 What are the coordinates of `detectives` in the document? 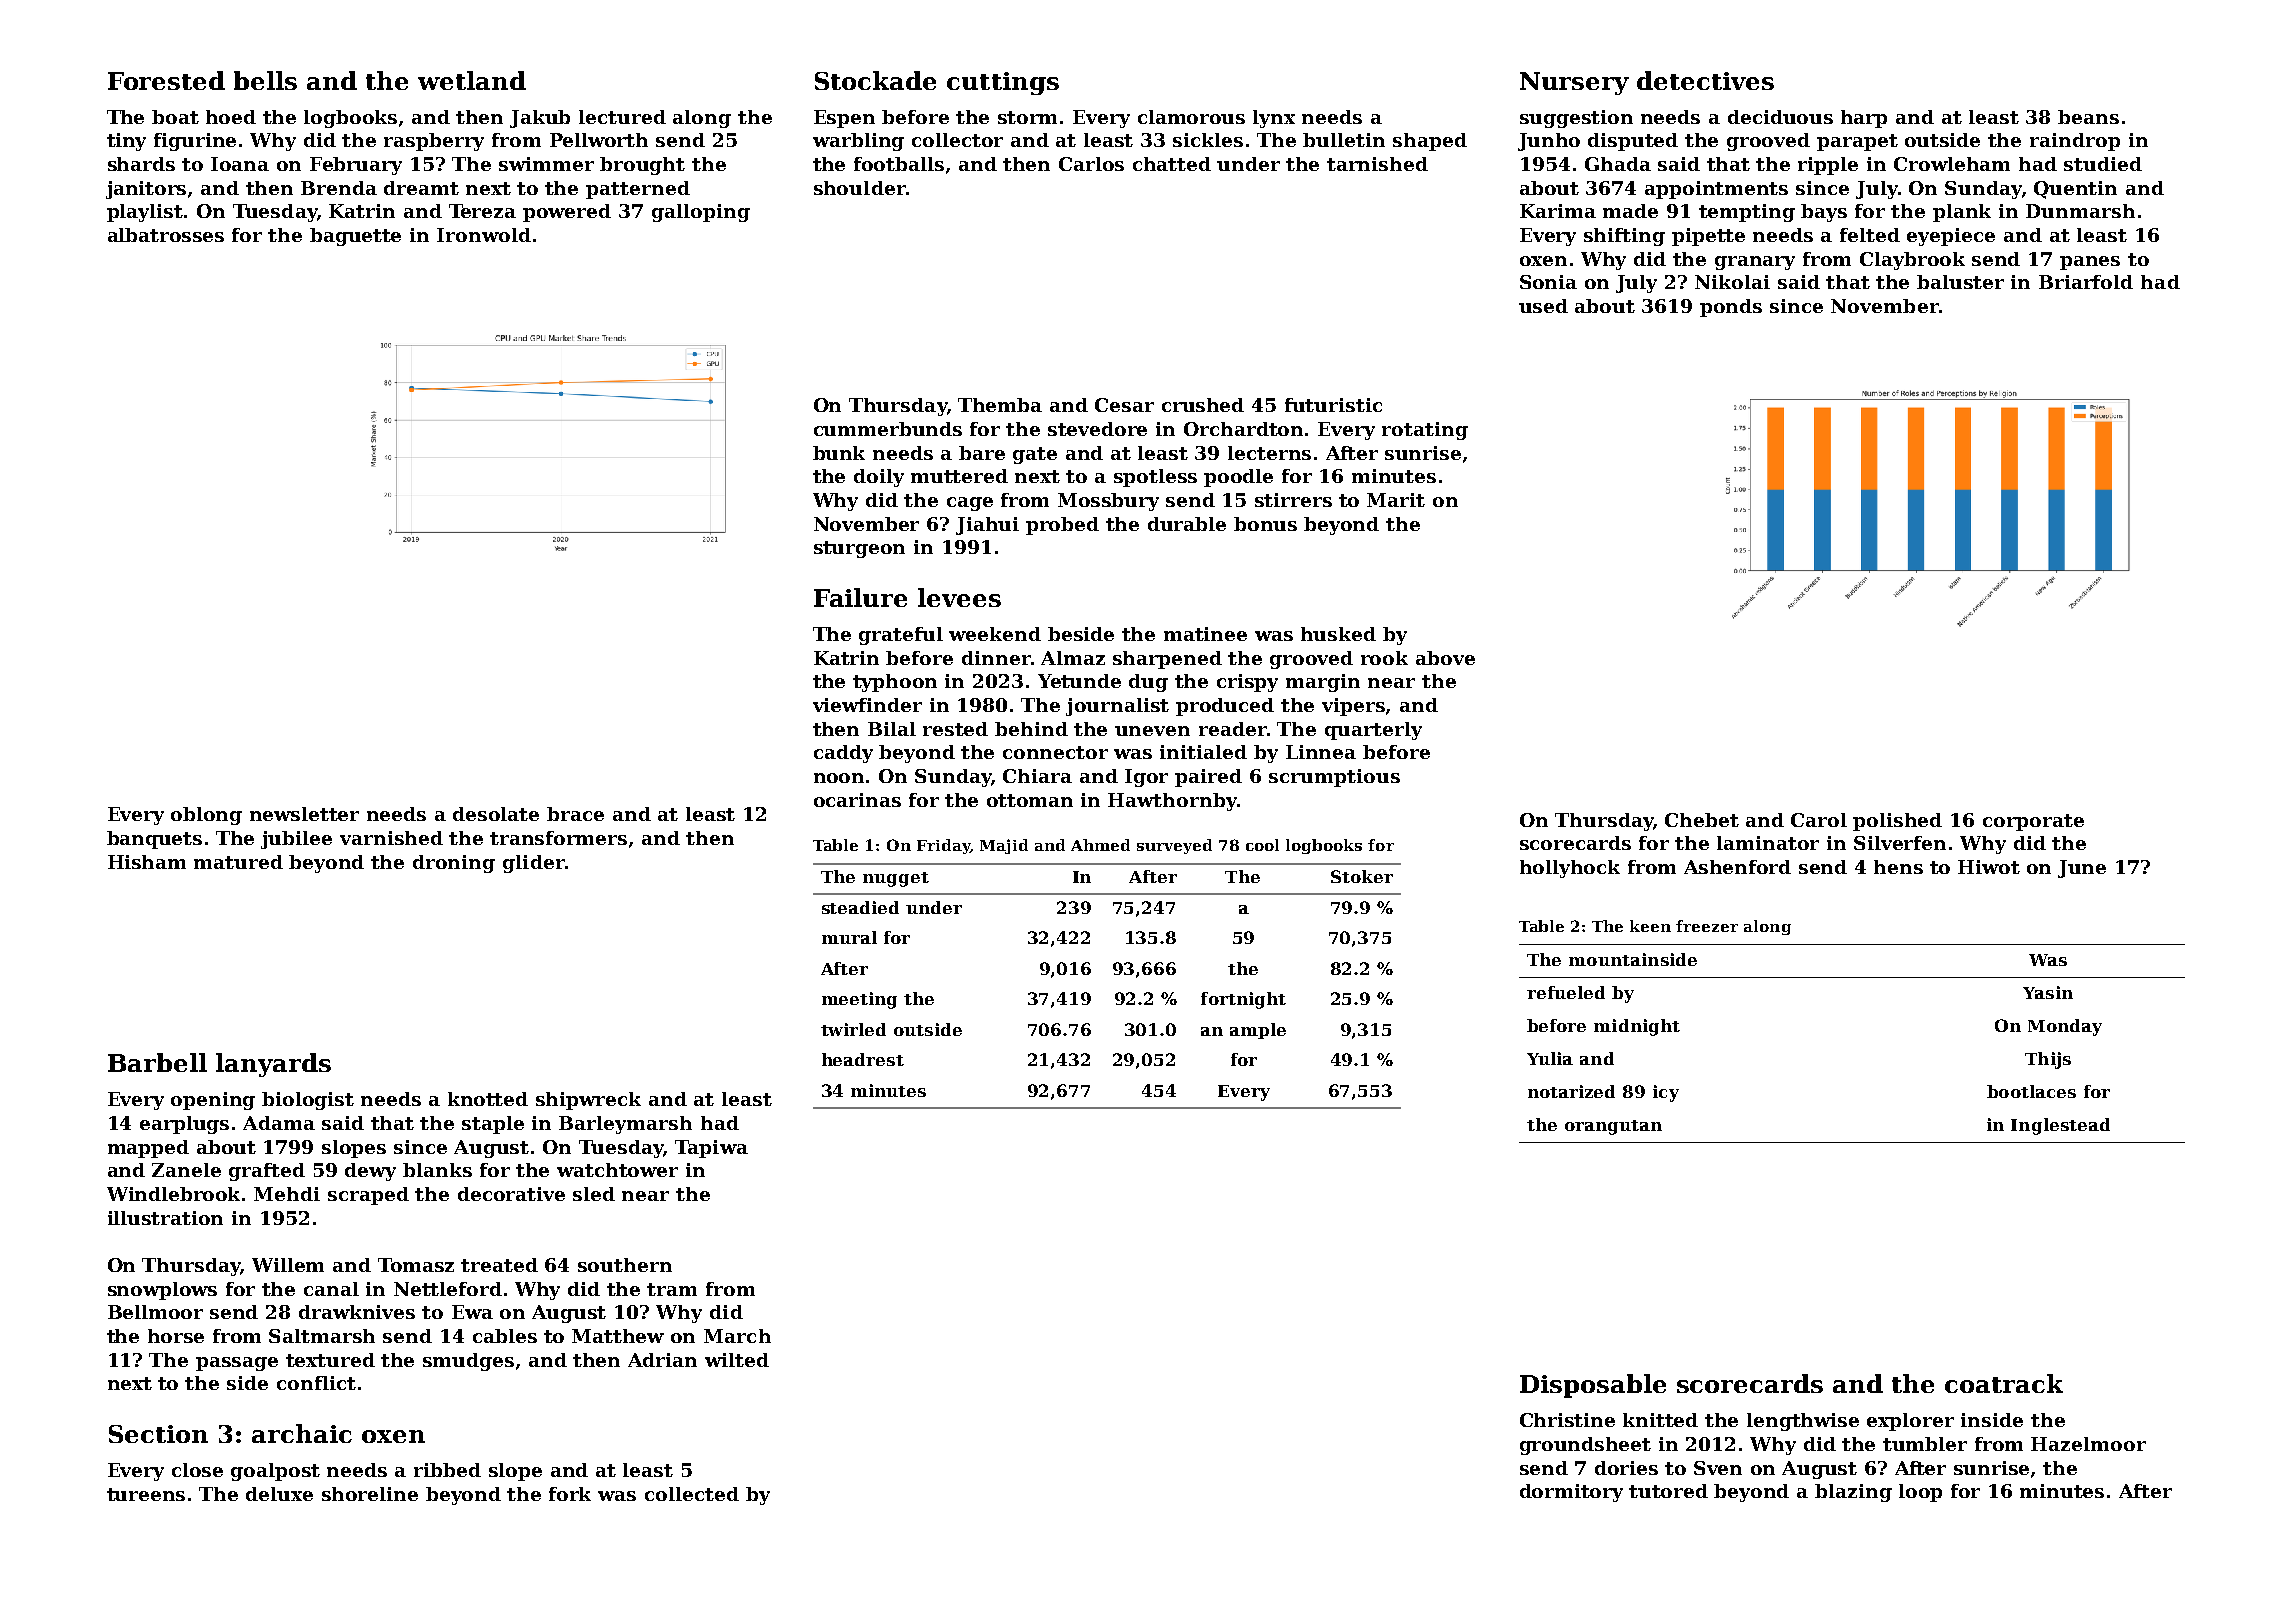 It's located at (1705, 80).
